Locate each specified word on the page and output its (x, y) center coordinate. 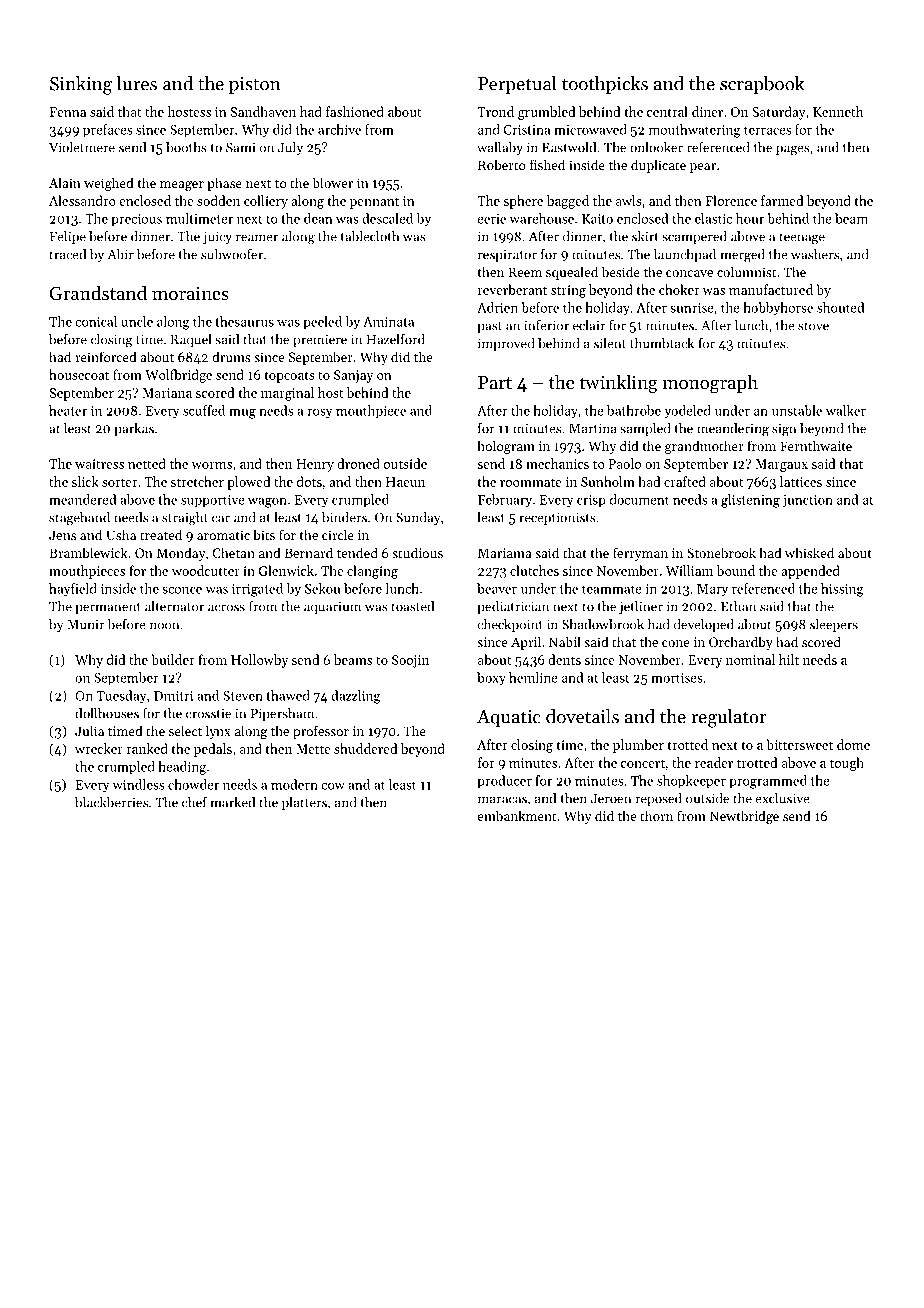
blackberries (111, 802)
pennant (374, 203)
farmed (782, 200)
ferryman (640, 554)
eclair (589, 325)
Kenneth (838, 111)
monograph (710, 384)
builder (172, 659)
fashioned (355, 111)
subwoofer (232, 254)
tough (847, 764)
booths (186, 147)
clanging (372, 572)
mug (242, 414)
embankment (517, 815)
